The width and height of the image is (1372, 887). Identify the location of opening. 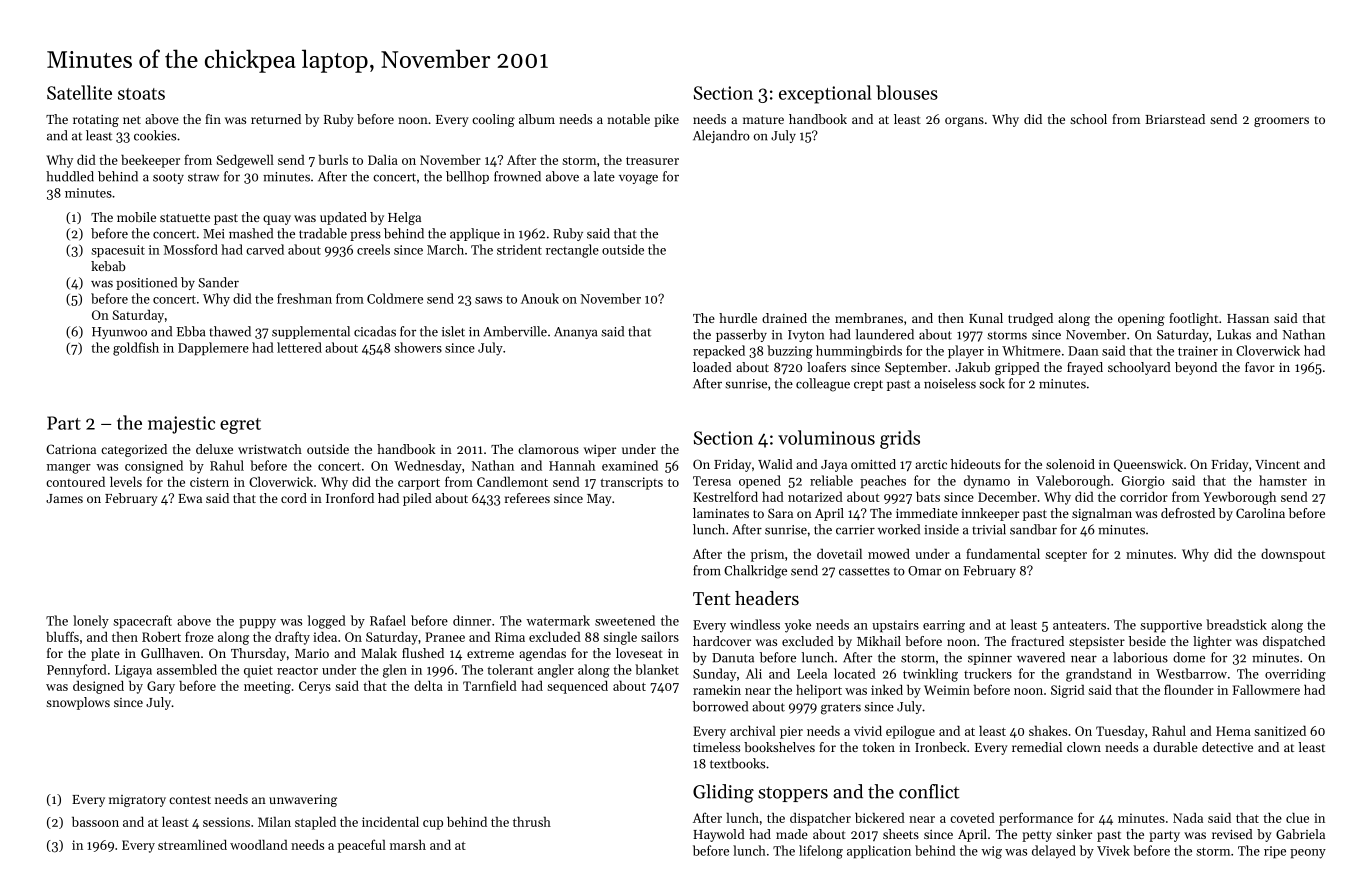
(1141, 320).
